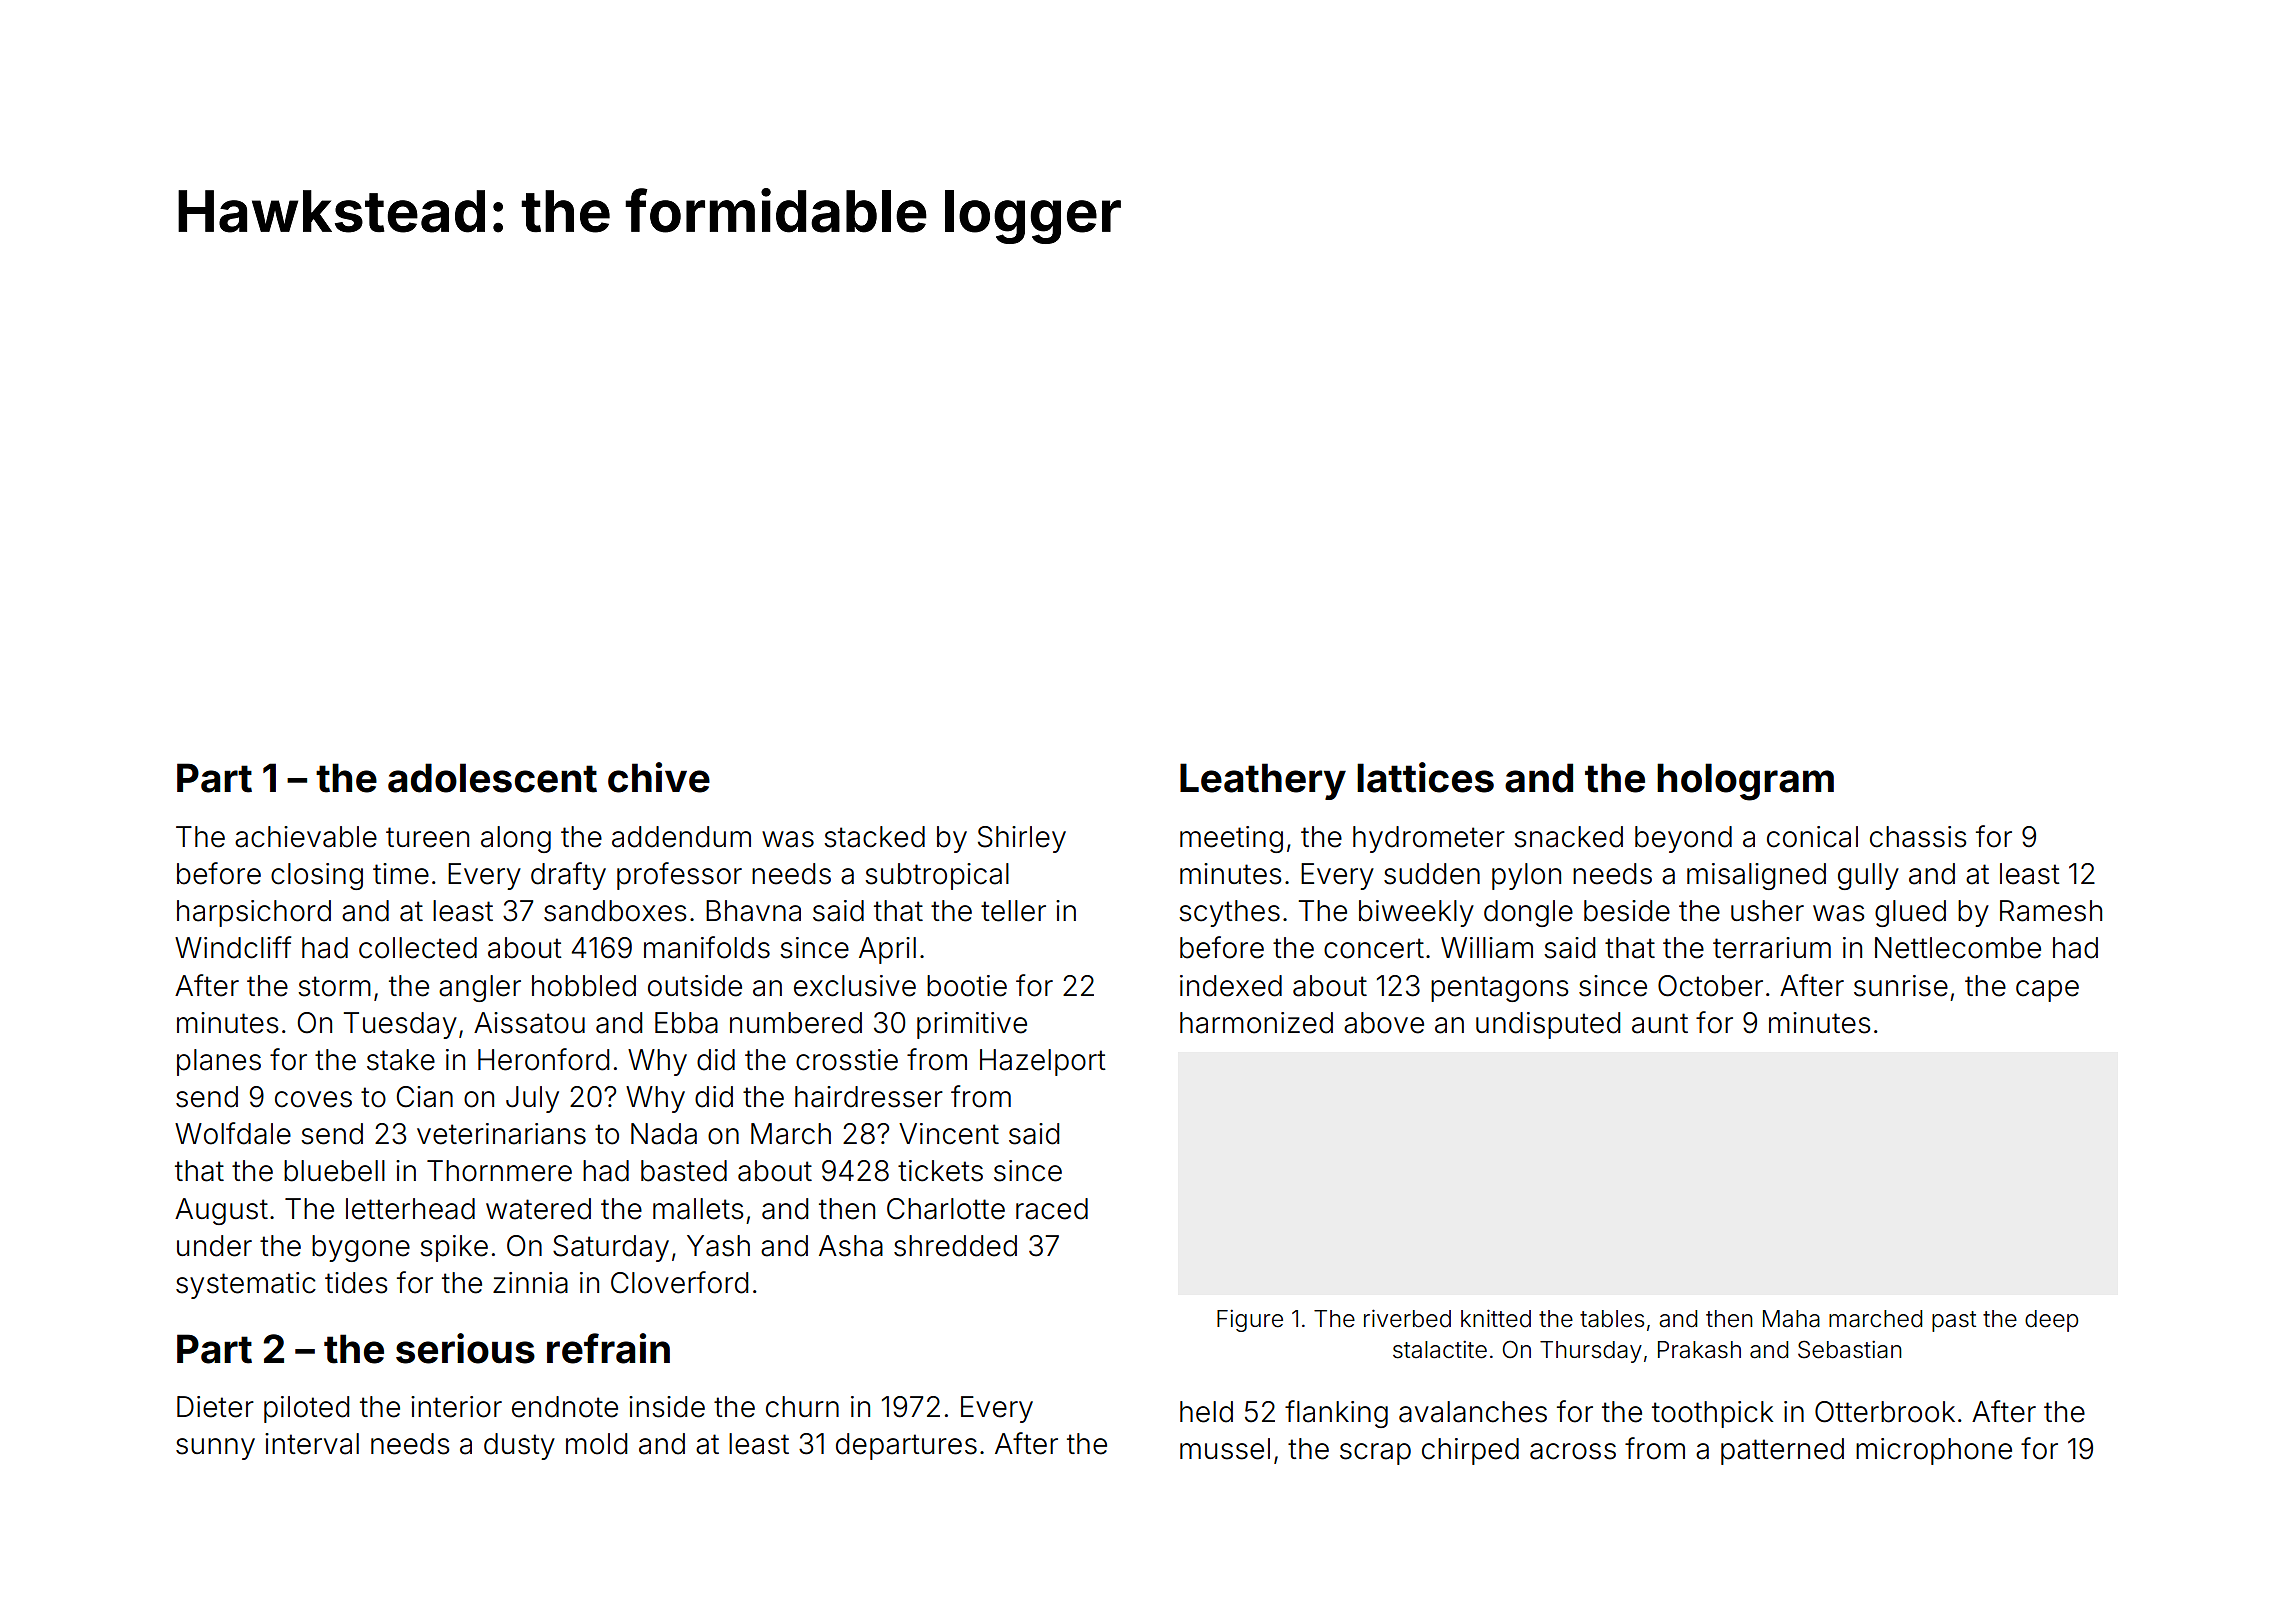 The image size is (2292, 1620). Describe the element at coordinates (681, 837) in the image. I see `addendum` at that location.
